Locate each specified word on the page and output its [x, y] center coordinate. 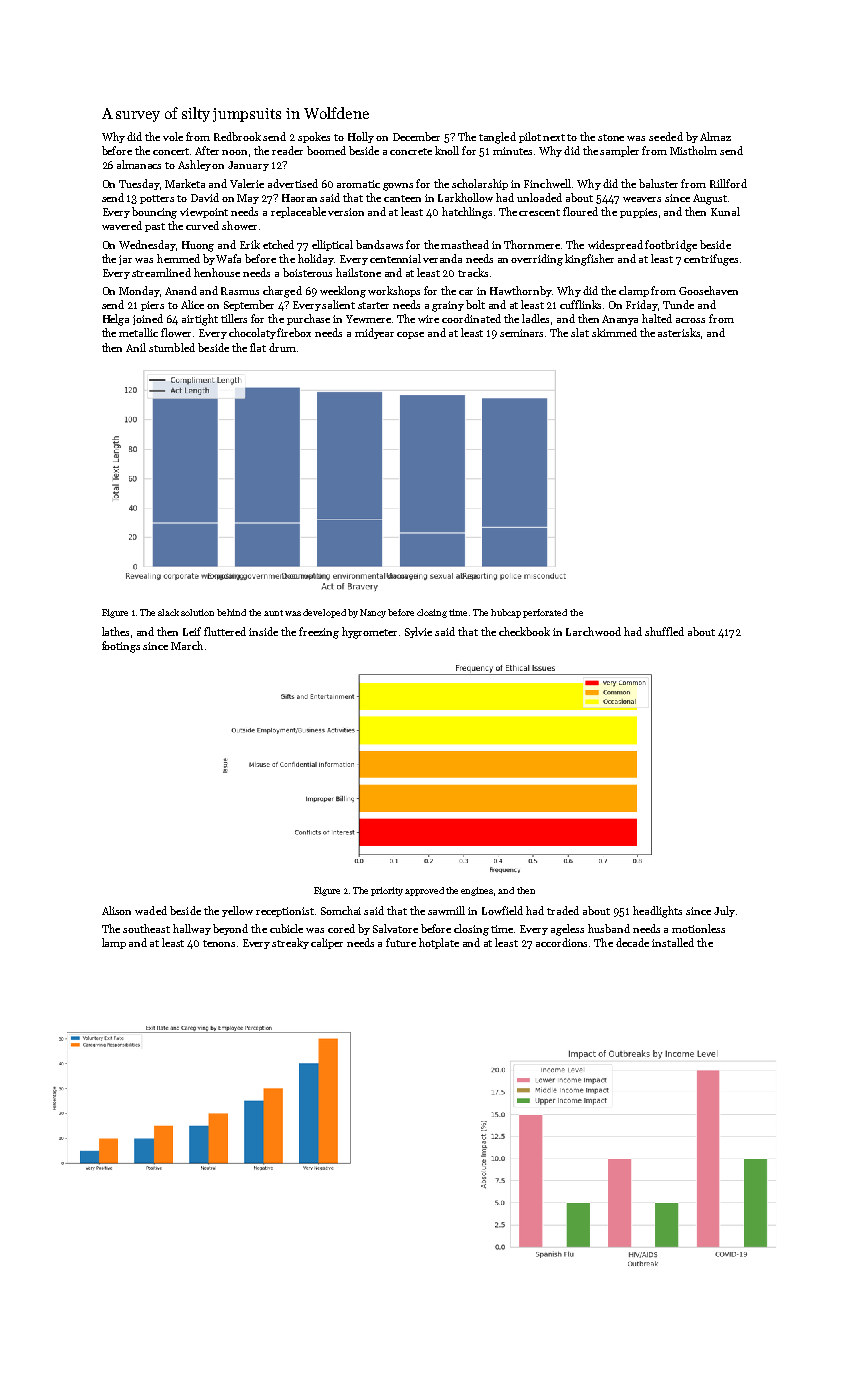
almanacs [139, 164]
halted [657, 318]
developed [324, 613]
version [346, 212]
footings [121, 647]
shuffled [664, 631]
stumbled [172, 347]
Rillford [728, 183]
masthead [465, 244]
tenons [219, 943]
